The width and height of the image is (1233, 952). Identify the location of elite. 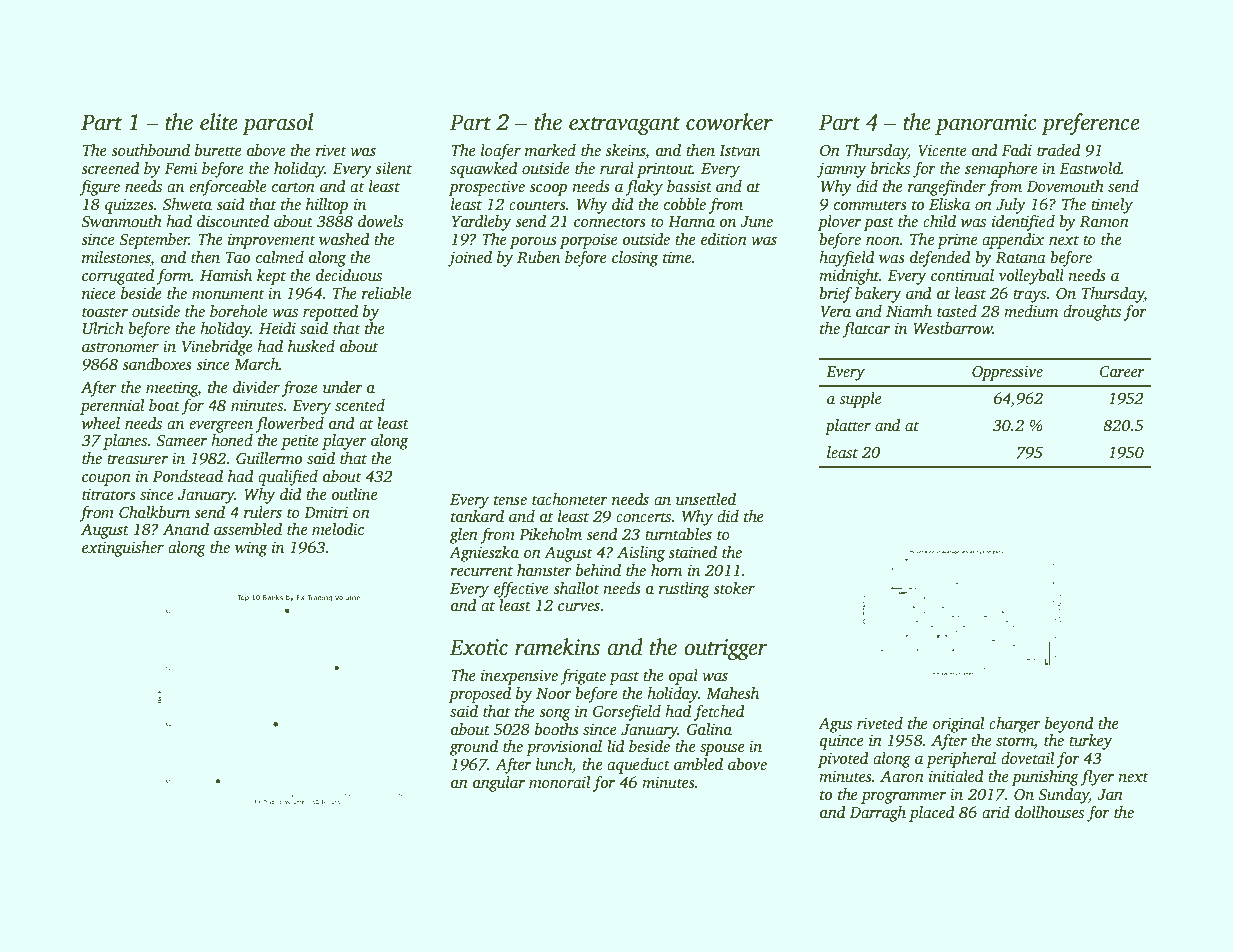
(219, 122).
